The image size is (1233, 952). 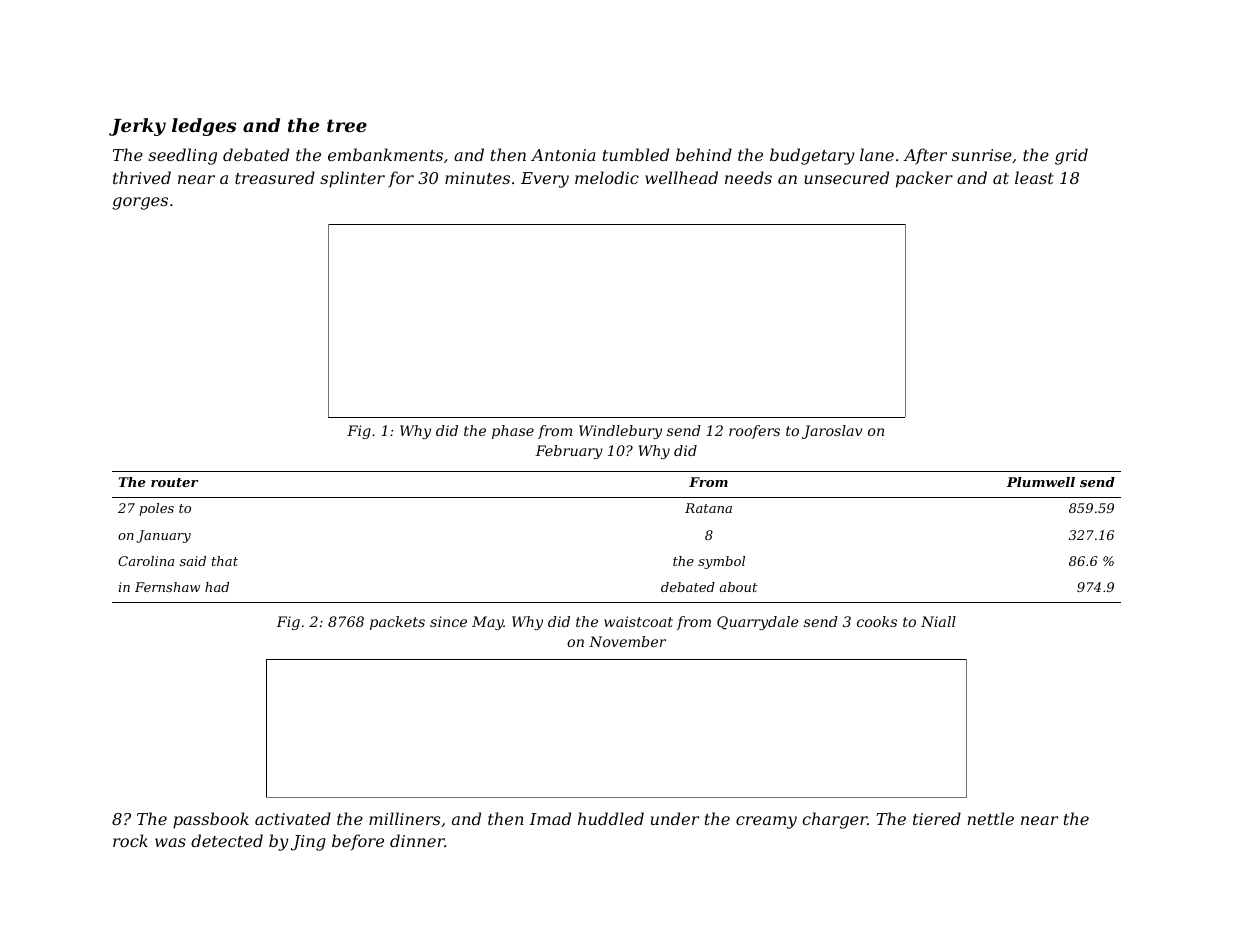 What do you see at coordinates (404, 818) in the screenshot?
I see `milliners` at bounding box center [404, 818].
